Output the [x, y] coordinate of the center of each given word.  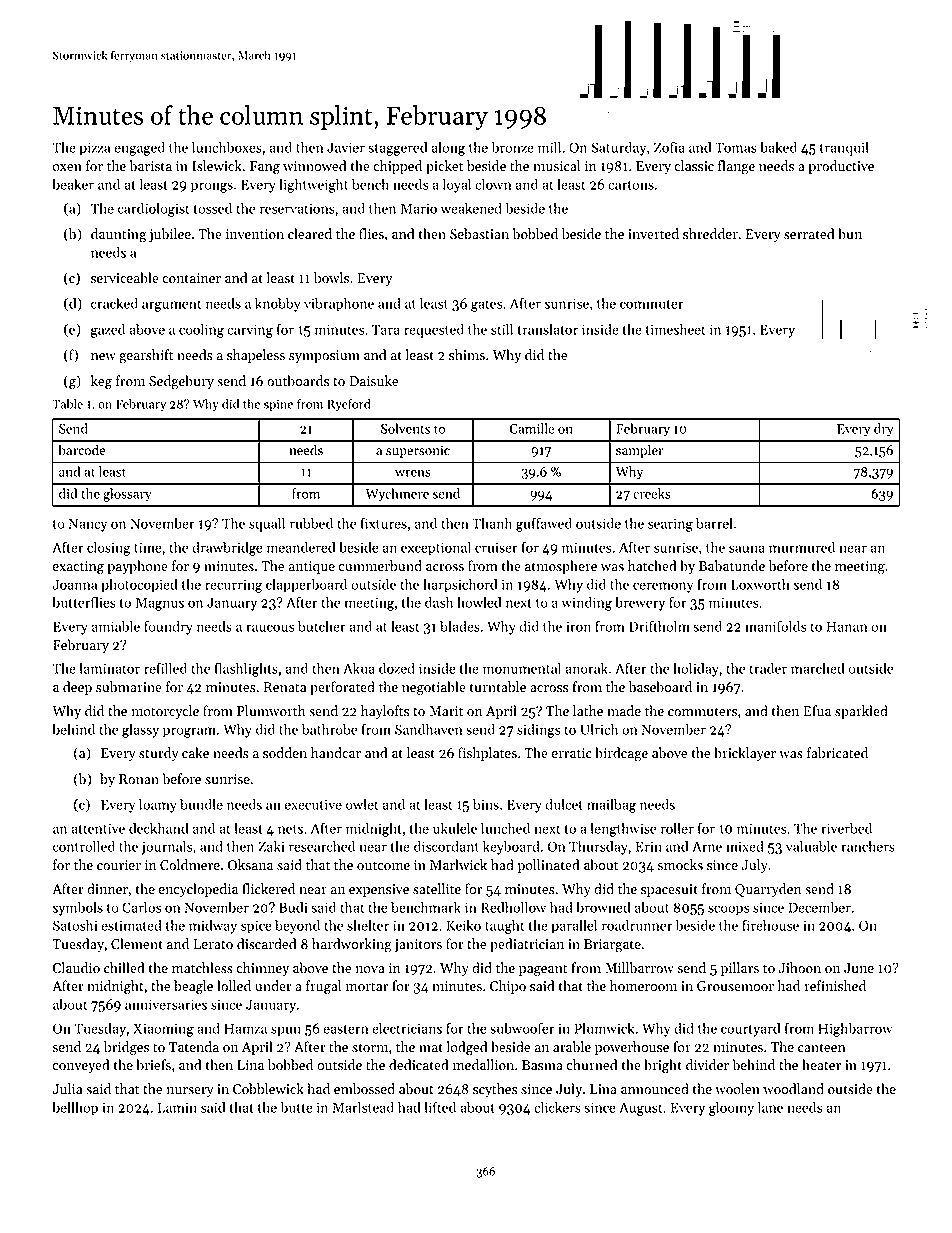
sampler [640, 451]
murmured [802, 547]
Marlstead [363, 1107]
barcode [81, 450]
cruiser [496, 547]
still [502, 329]
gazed [108, 331]
